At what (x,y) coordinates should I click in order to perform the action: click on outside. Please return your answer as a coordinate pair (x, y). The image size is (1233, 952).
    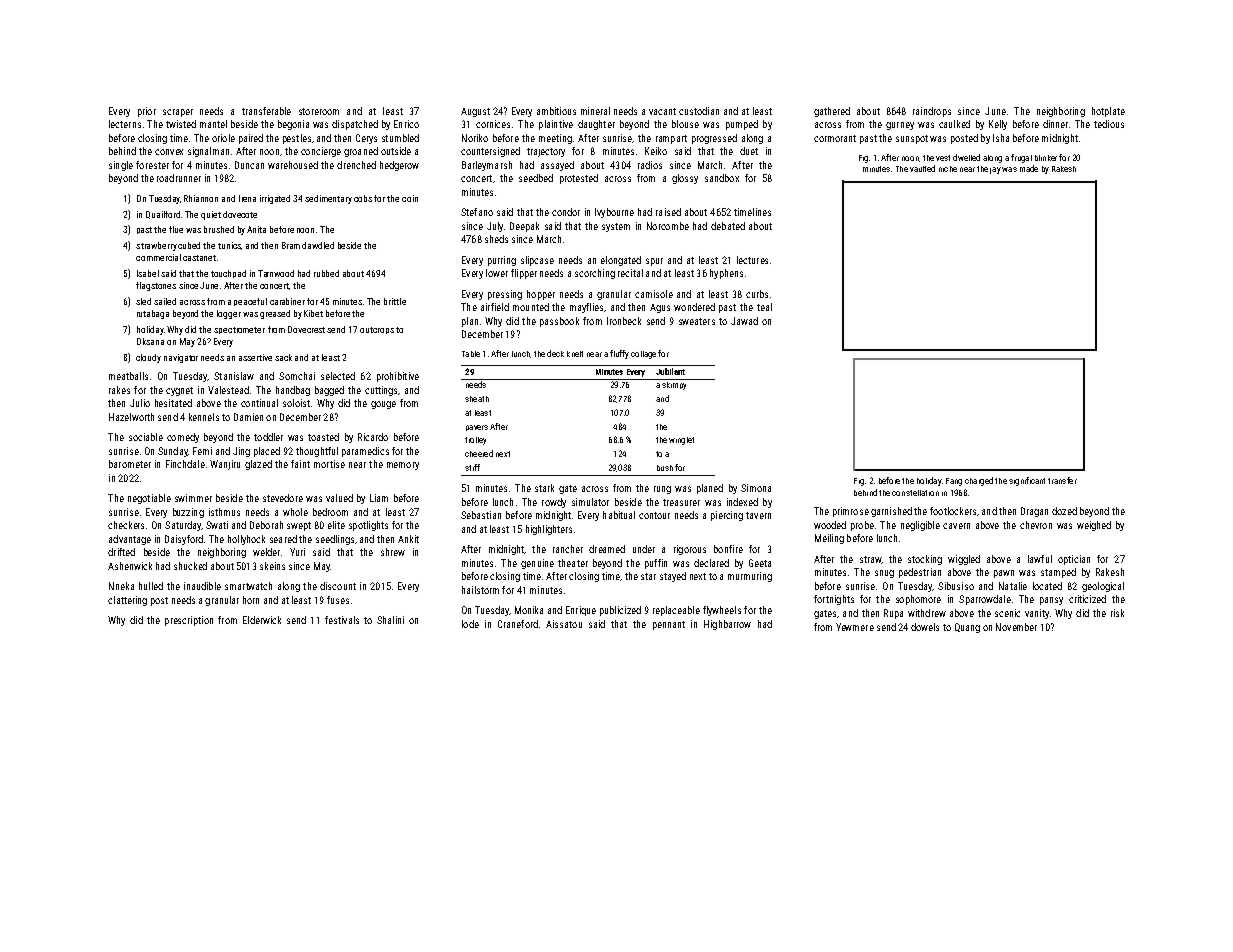
    Looking at the image, I should click on (396, 151).
